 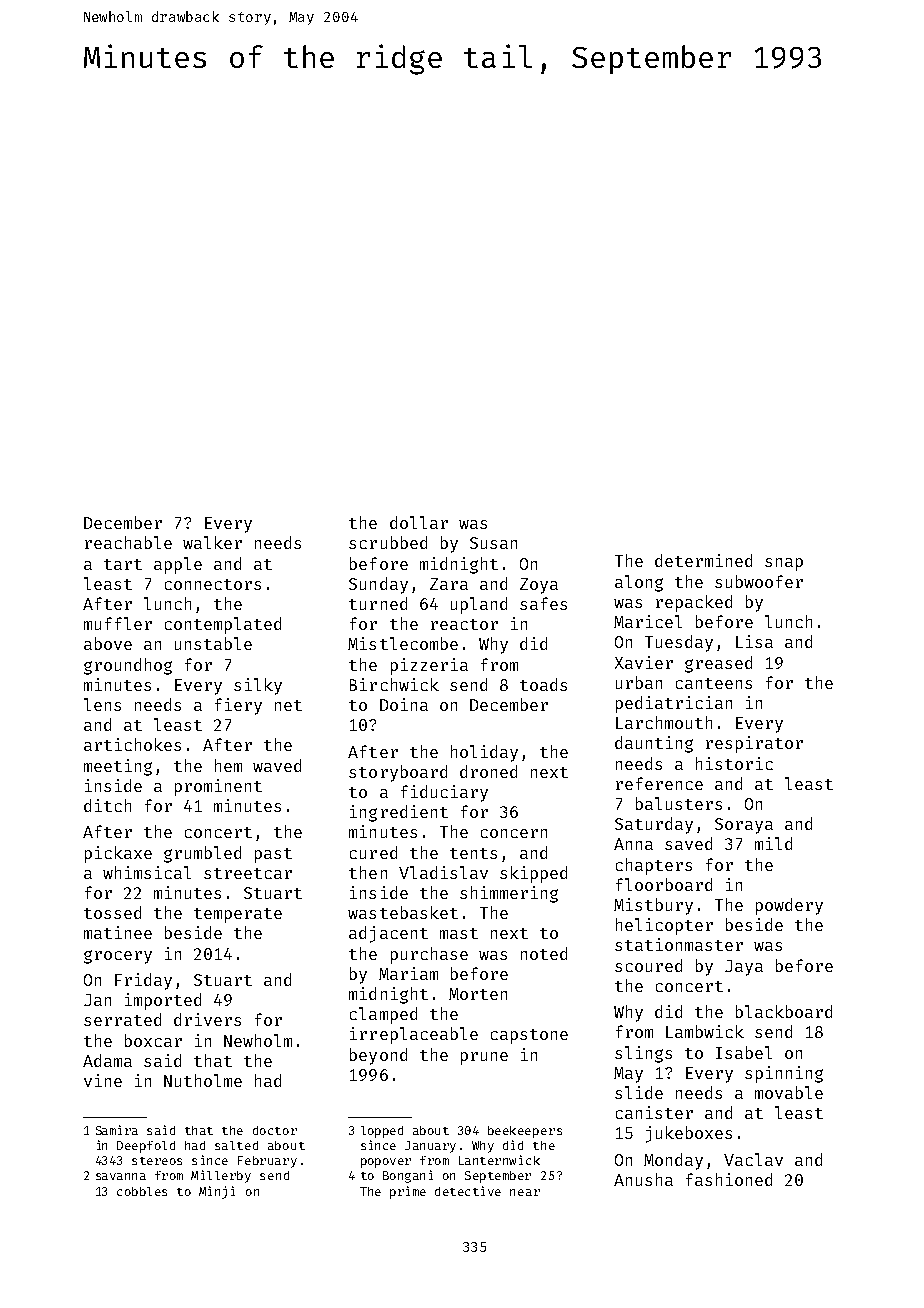 I want to click on fashioned, so click(x=729, y=1179).
